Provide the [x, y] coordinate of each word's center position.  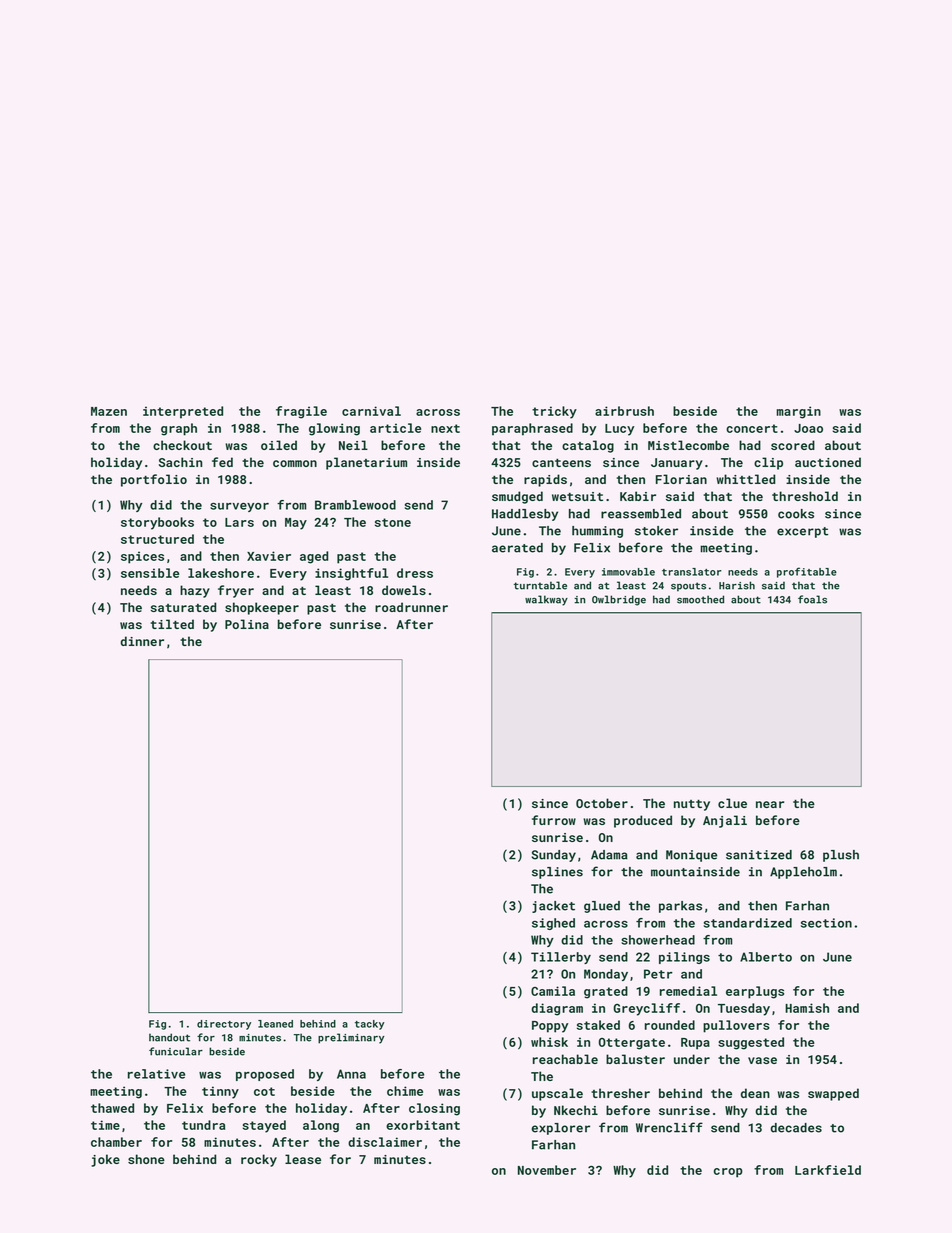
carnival [371, 411]
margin [799, 412]
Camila [553, 991]
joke [105, 1160]
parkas [680, 907]
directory [224, 1025]
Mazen [109, 411]
